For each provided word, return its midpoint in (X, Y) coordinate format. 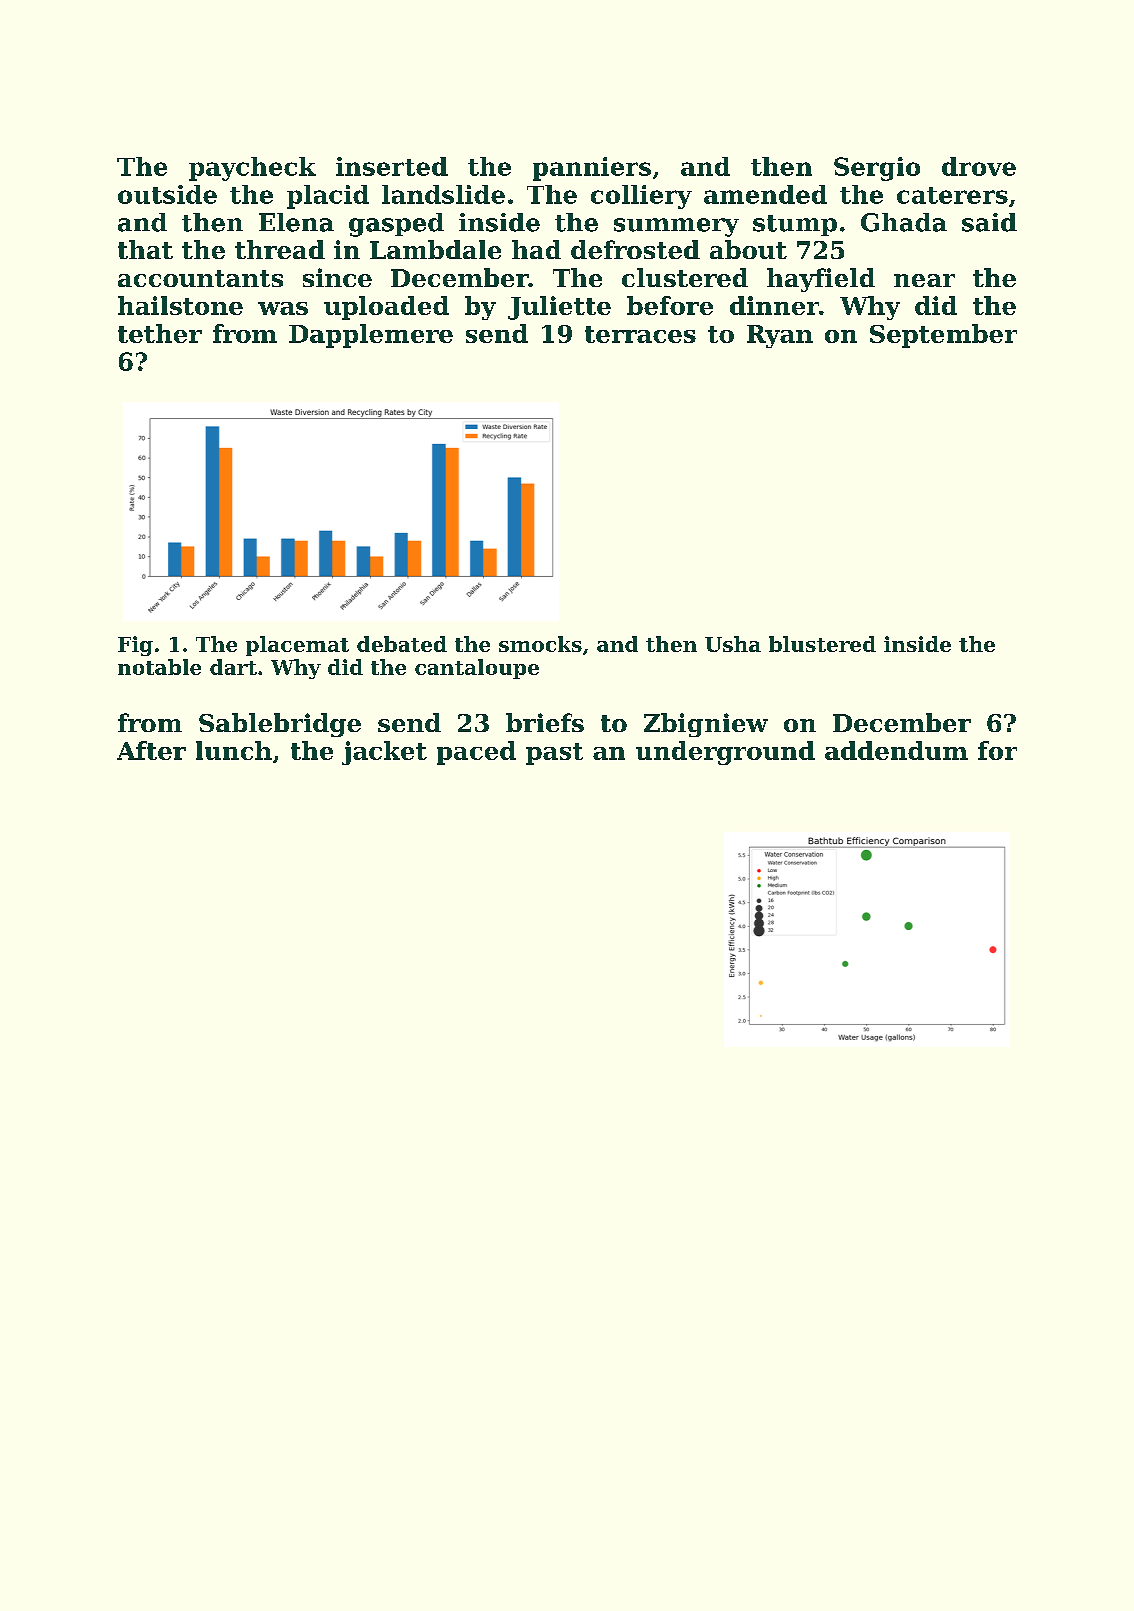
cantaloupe (477, 669)
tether (160, 333)
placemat (297, 646)
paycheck (252, 169)
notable (159, 667)
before (670, 305)
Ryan (780, 336)
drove (979, 166)
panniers (592, 169)
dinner (774, 305)
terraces (640, 334)
